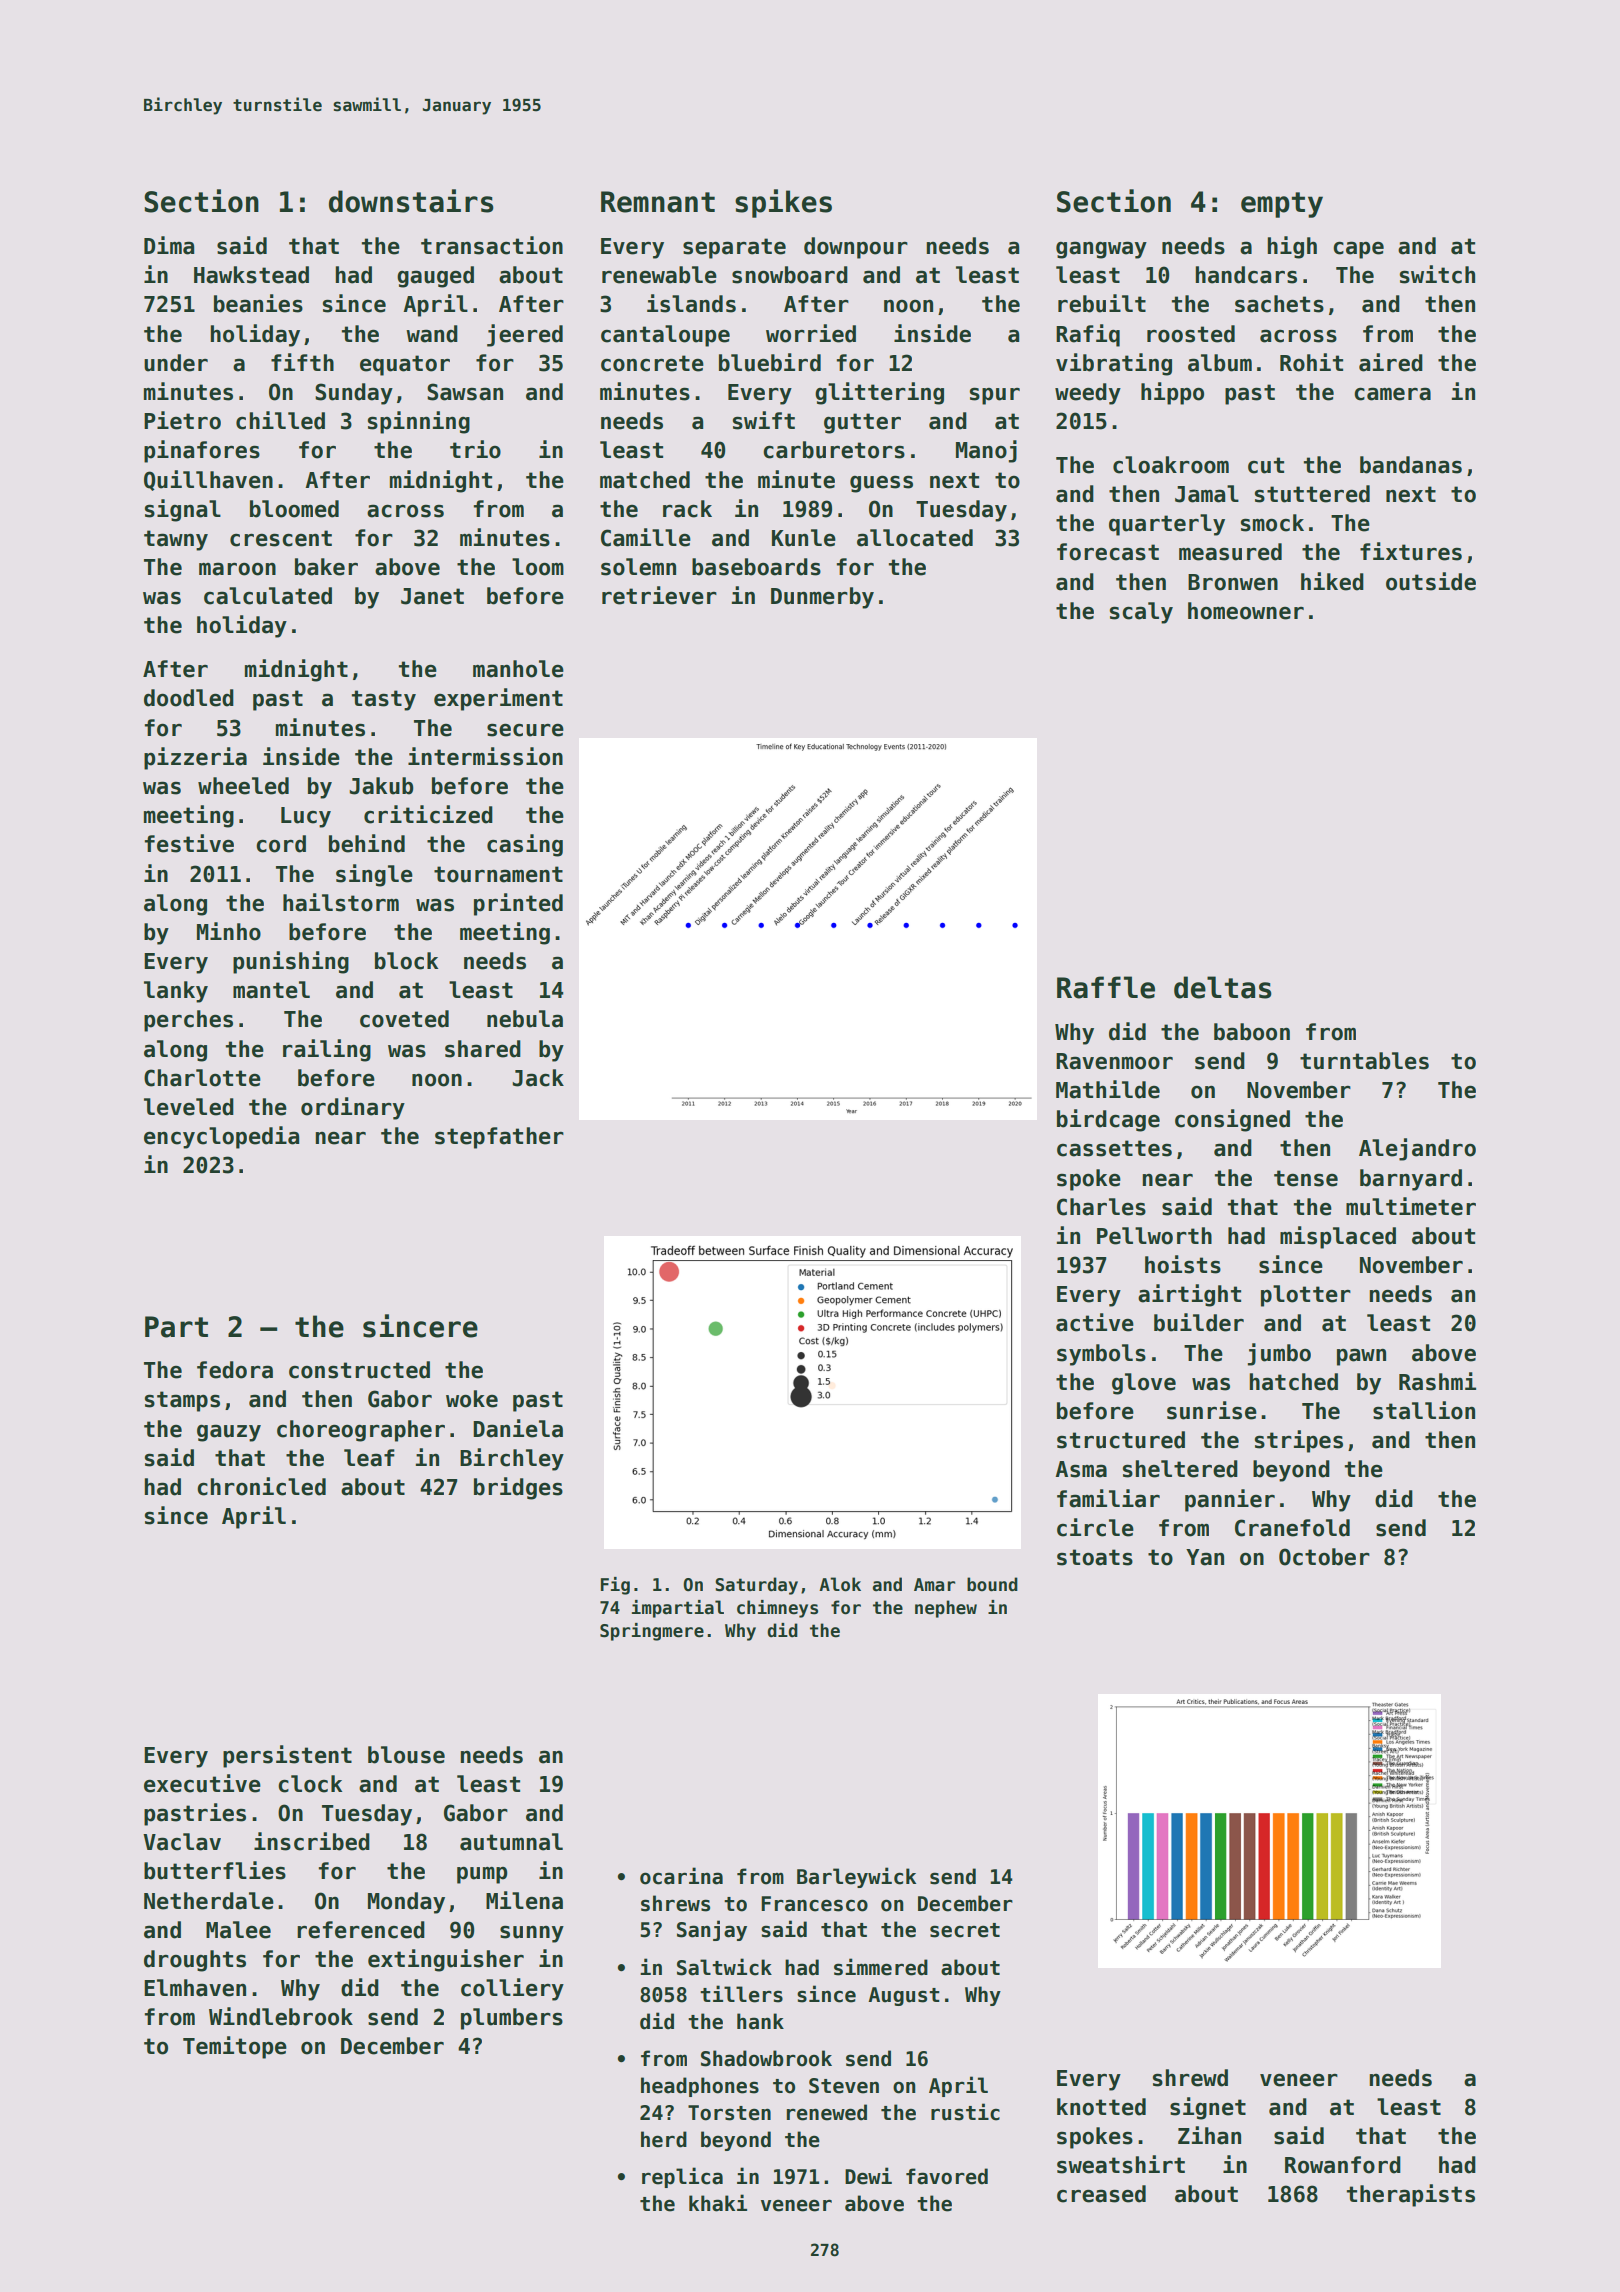 The height and width of the screenshot is (2292, 1620). What do you see at coordinates (525, 1019) in the screenshot?
I see `nebula` at bounding box center [525, 1019].
